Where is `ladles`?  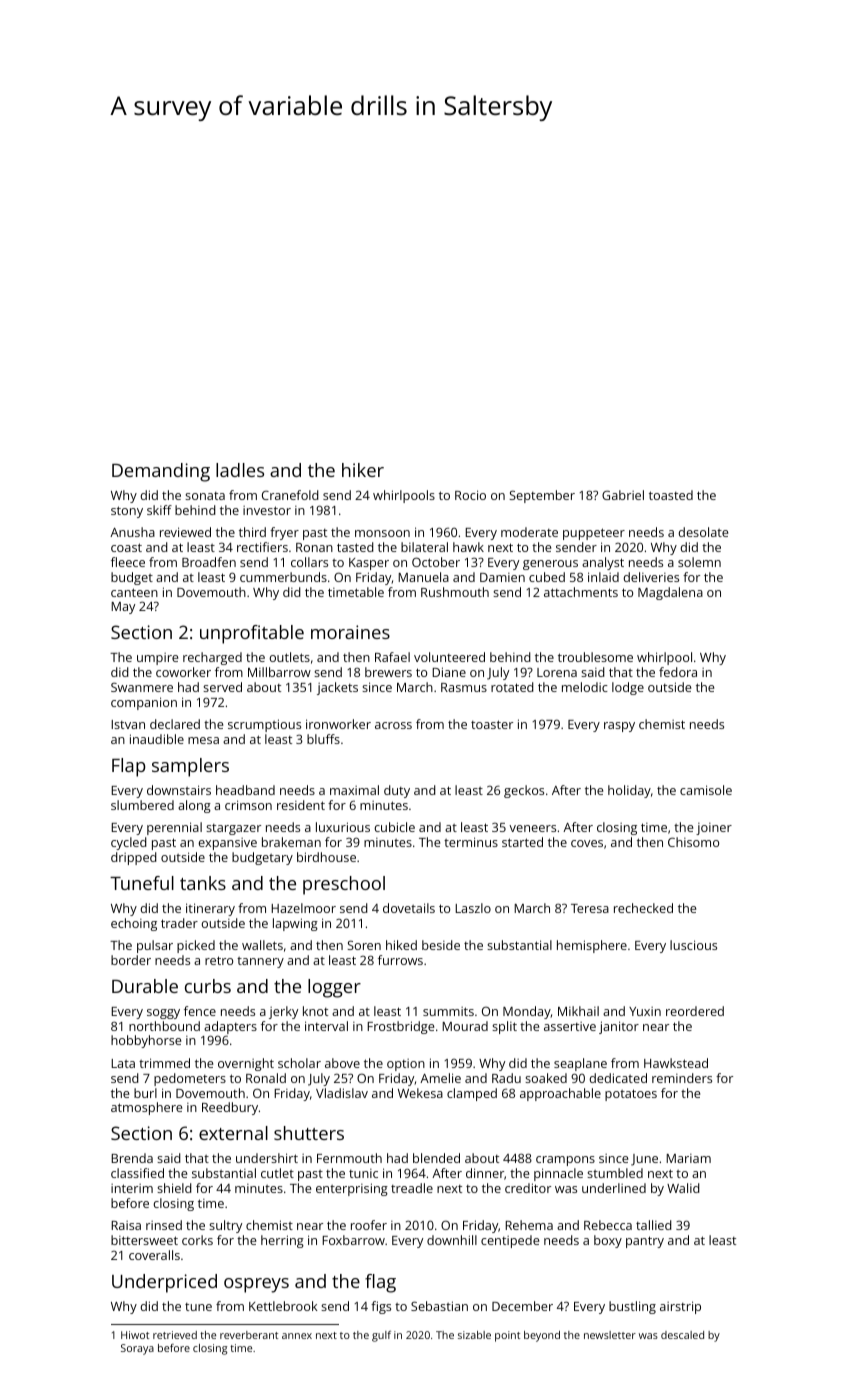 ladles is located at coordinates (240, 470).
